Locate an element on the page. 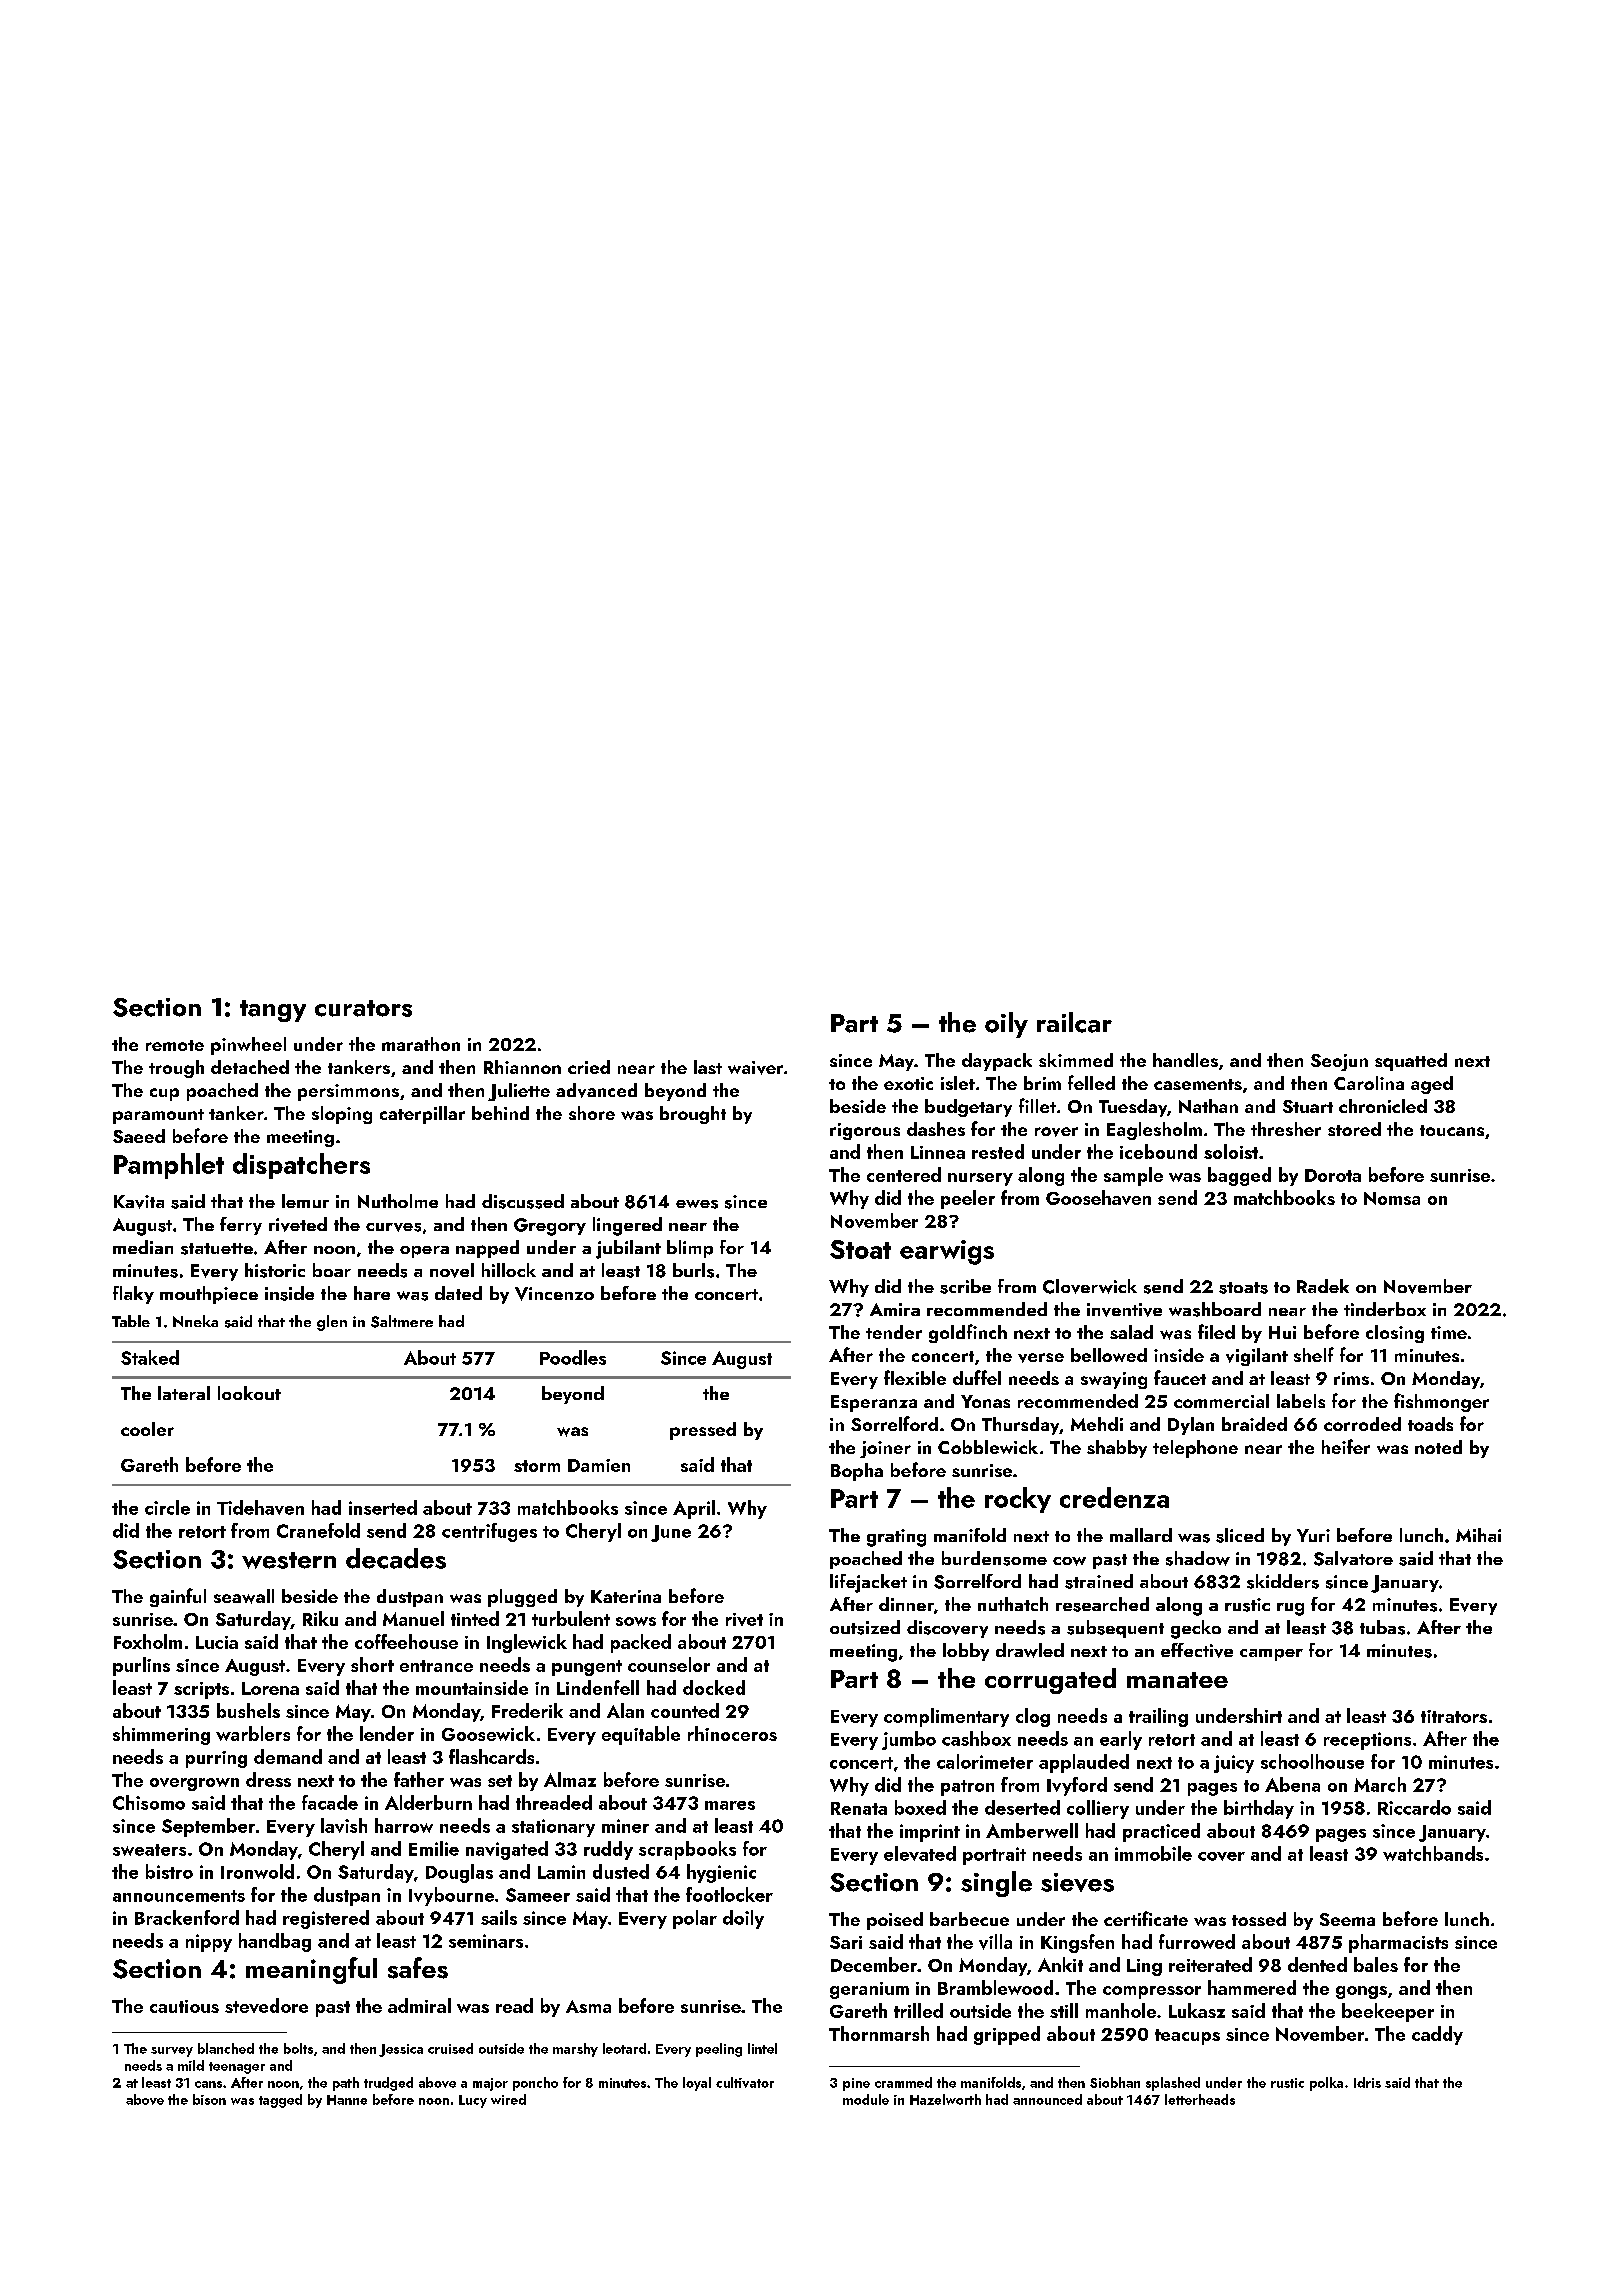 The image size is (1620, 2292). tagged is located at coordinates (280, 2101).
